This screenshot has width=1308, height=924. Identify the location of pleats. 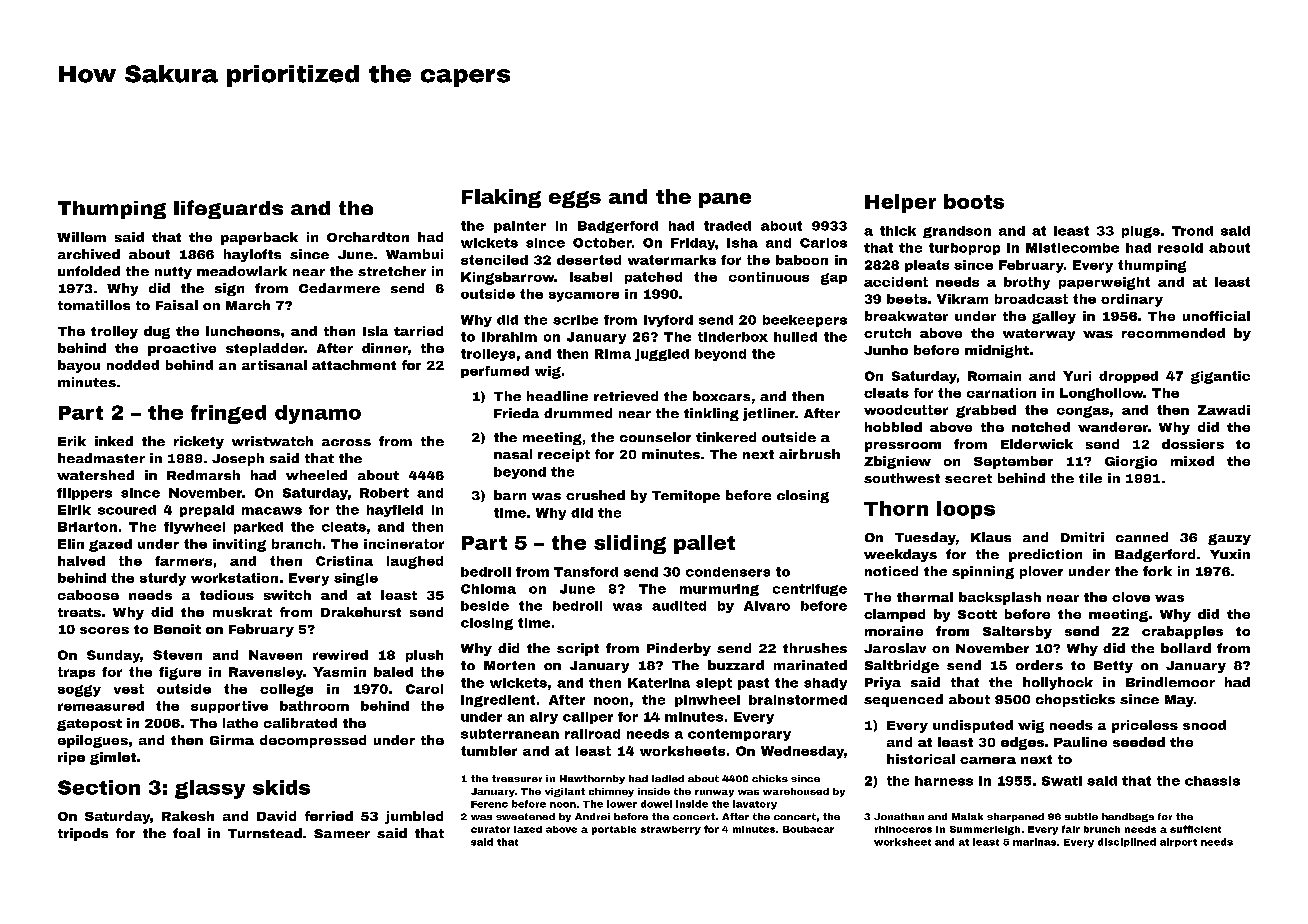
(927, 266).
